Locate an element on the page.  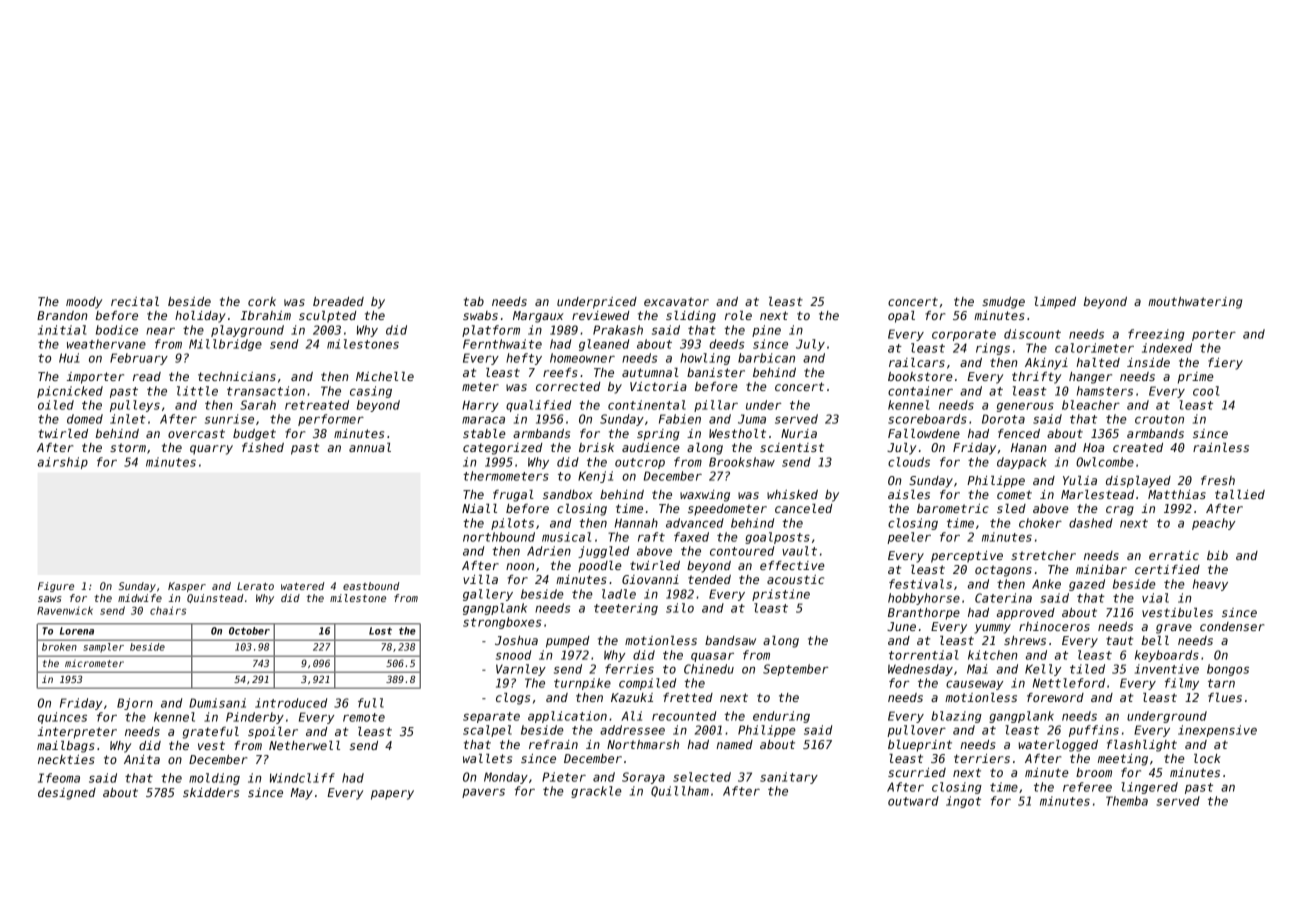
Themba is located at coordinates (1127, 801).
